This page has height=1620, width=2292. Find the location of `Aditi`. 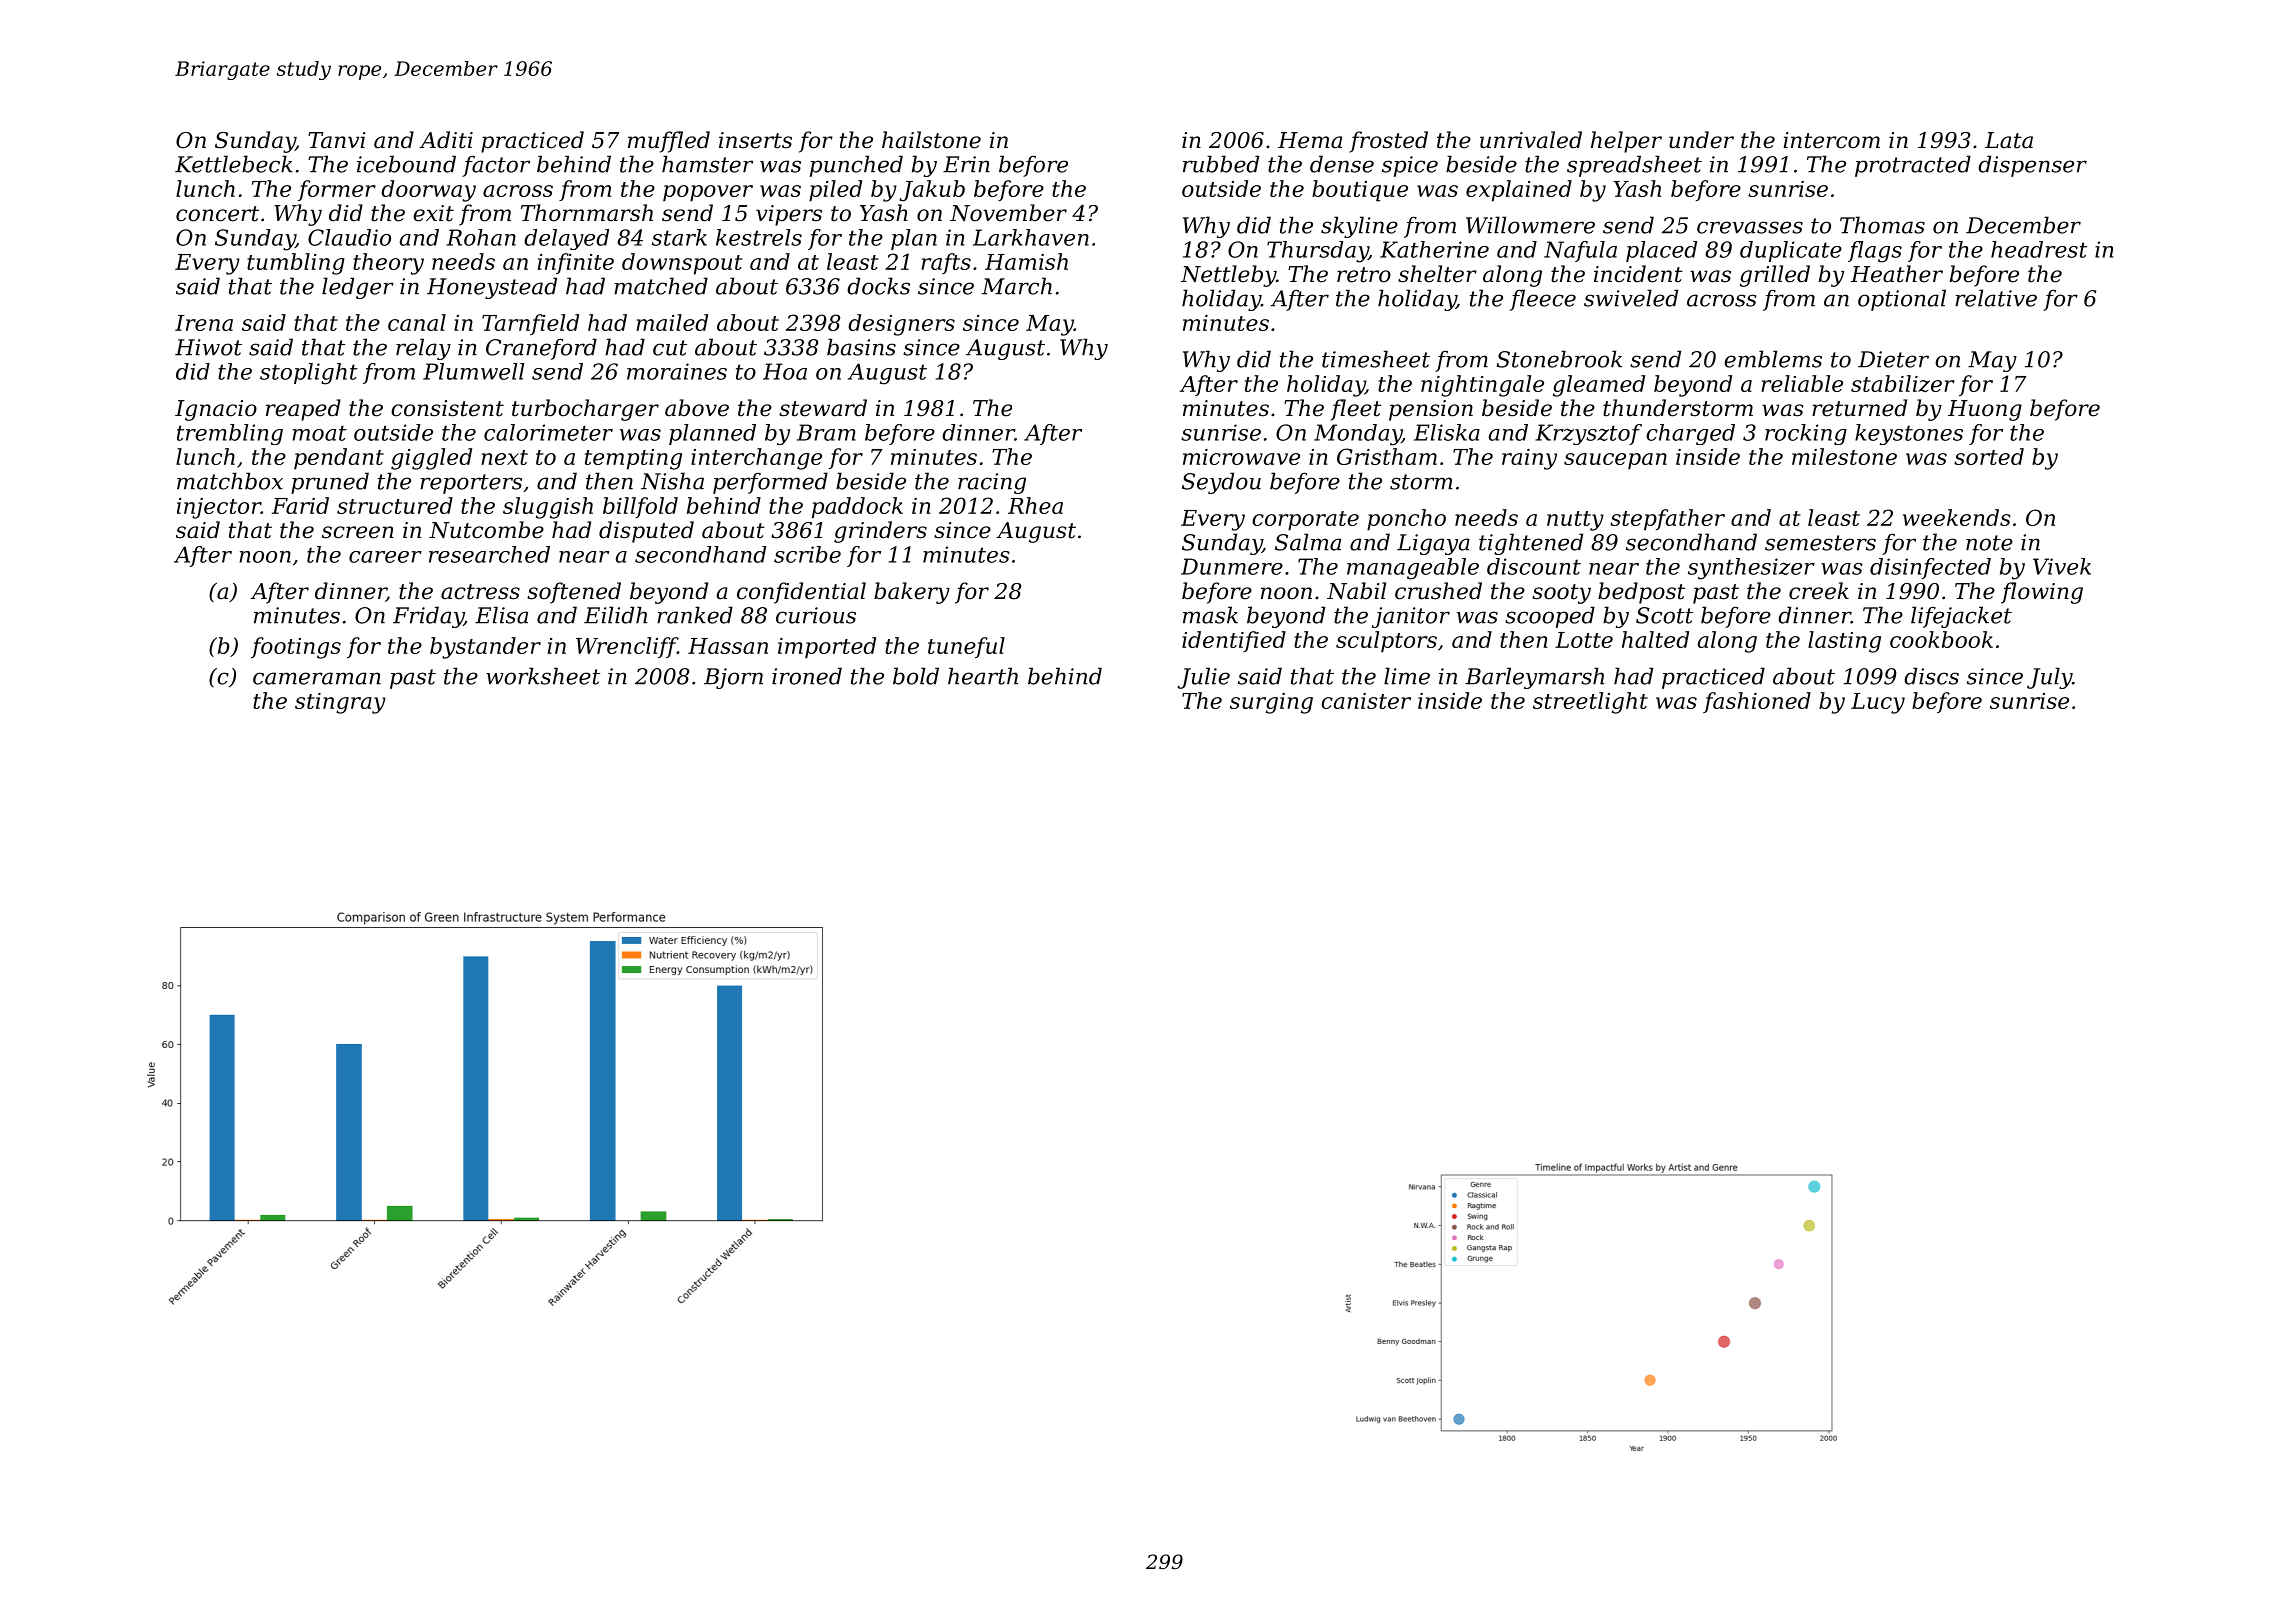

Aditi is located at coordinates (446, 140).
